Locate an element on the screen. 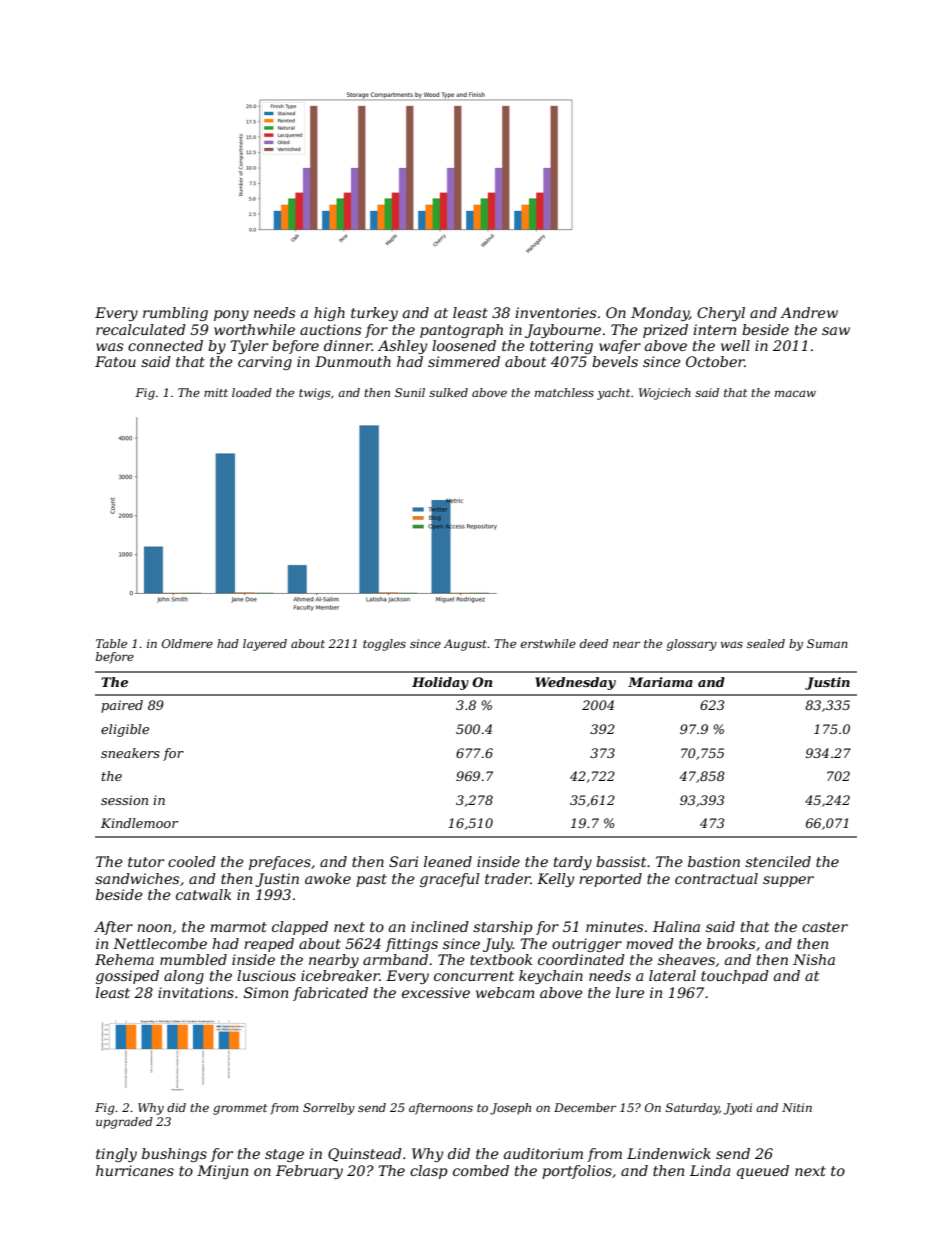  pantograph is located at coordinates (461, 331).
